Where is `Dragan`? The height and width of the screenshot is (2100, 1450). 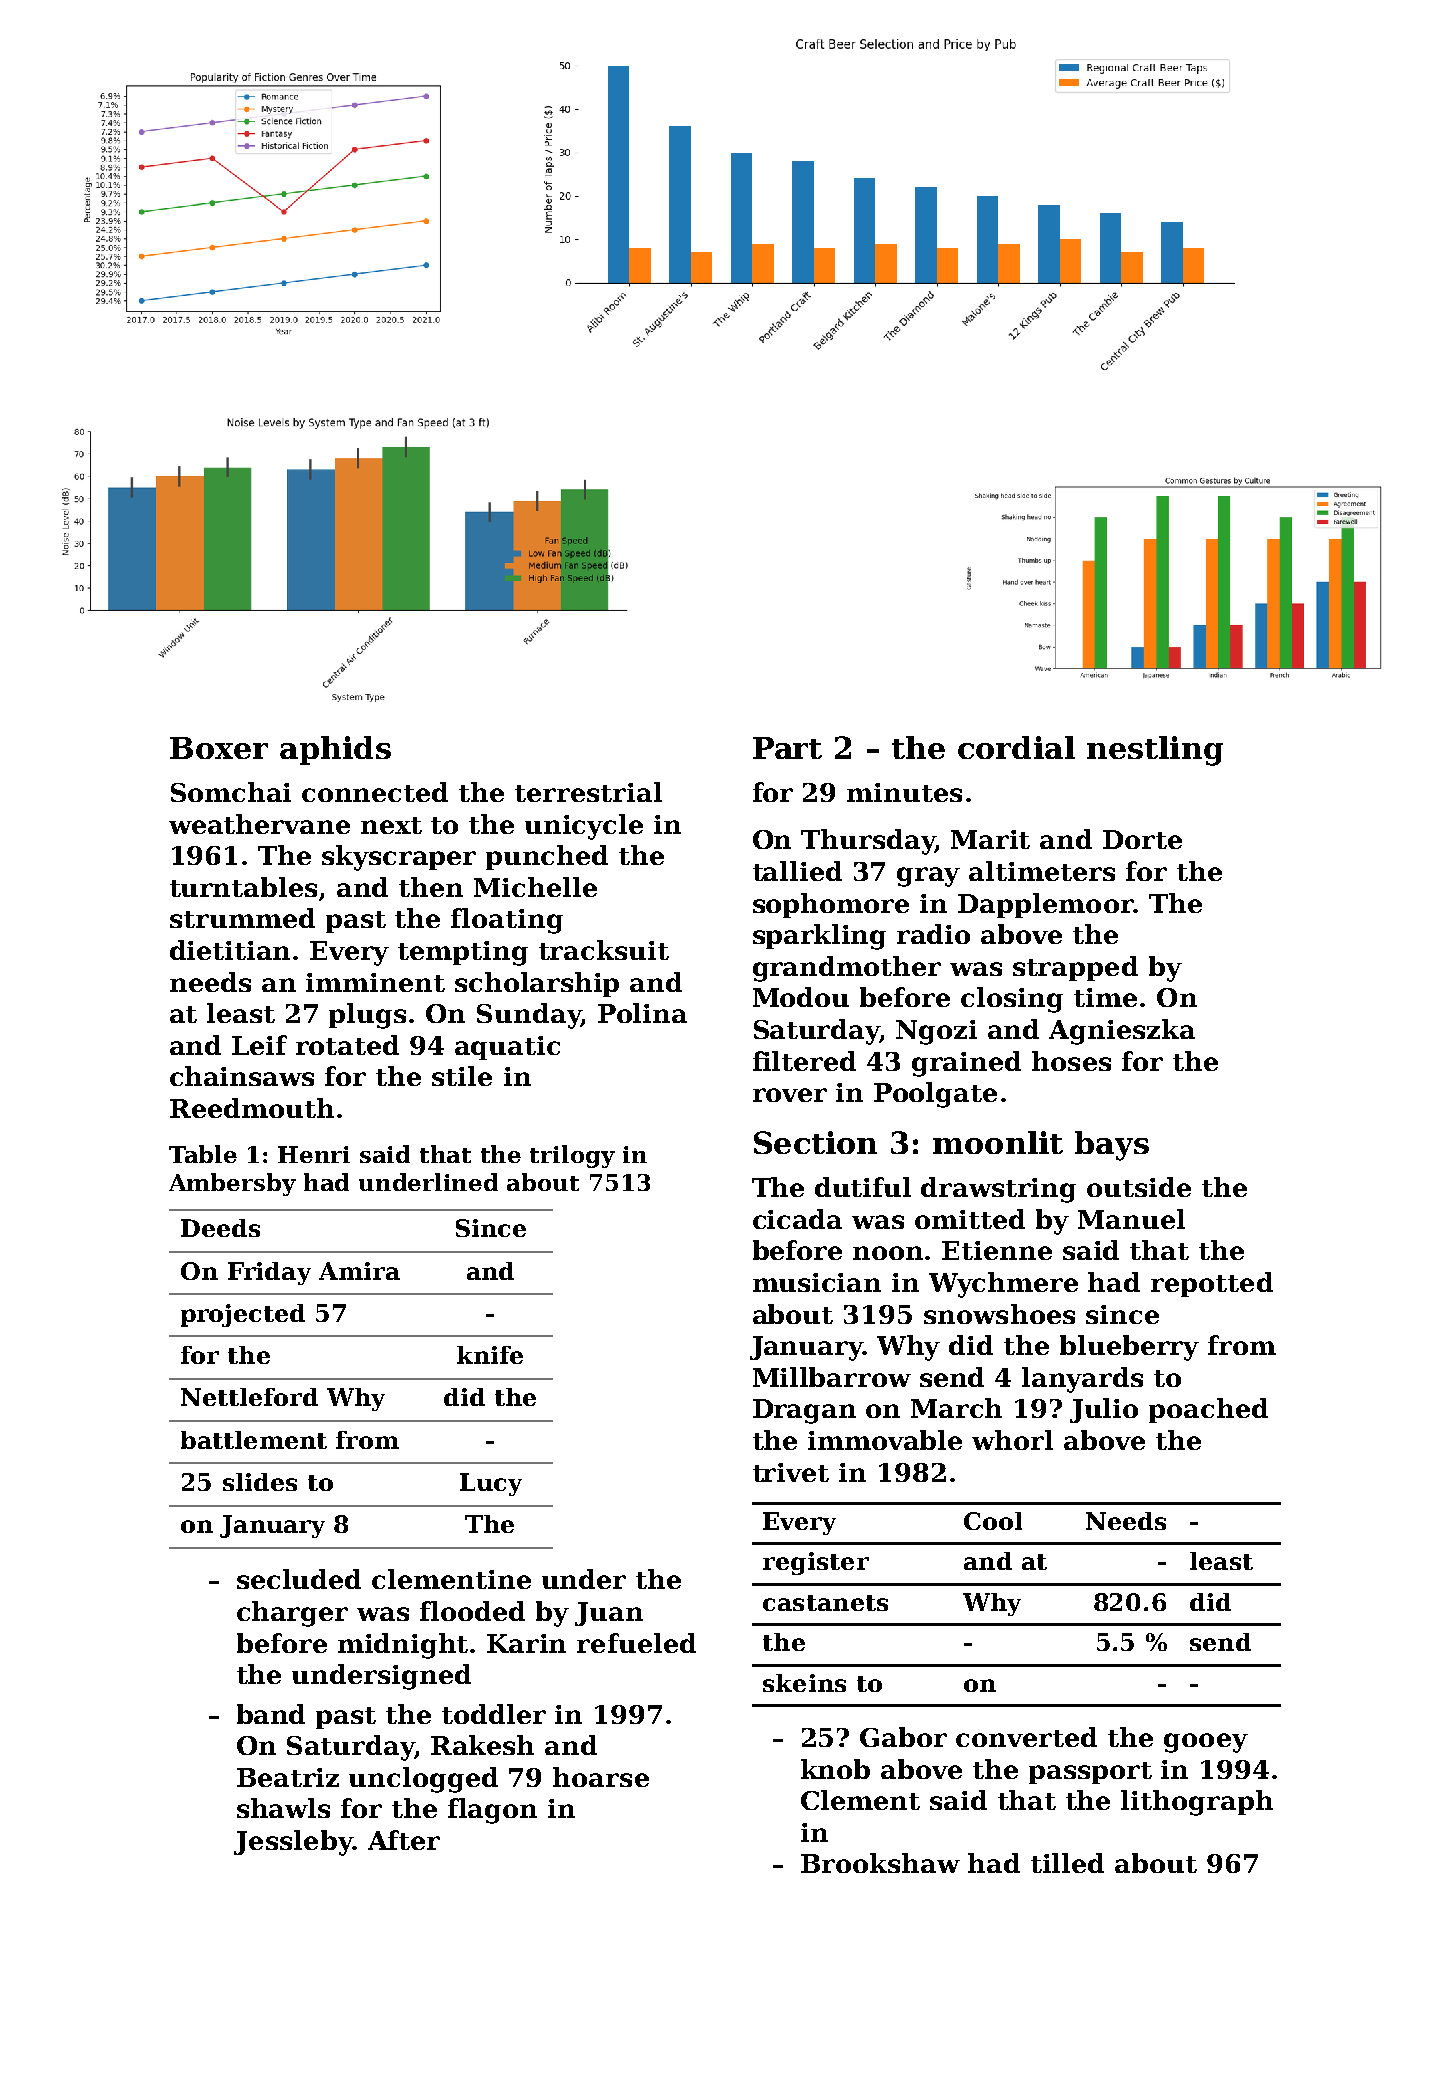
Dragan is located at coordinates (804, 1411).
